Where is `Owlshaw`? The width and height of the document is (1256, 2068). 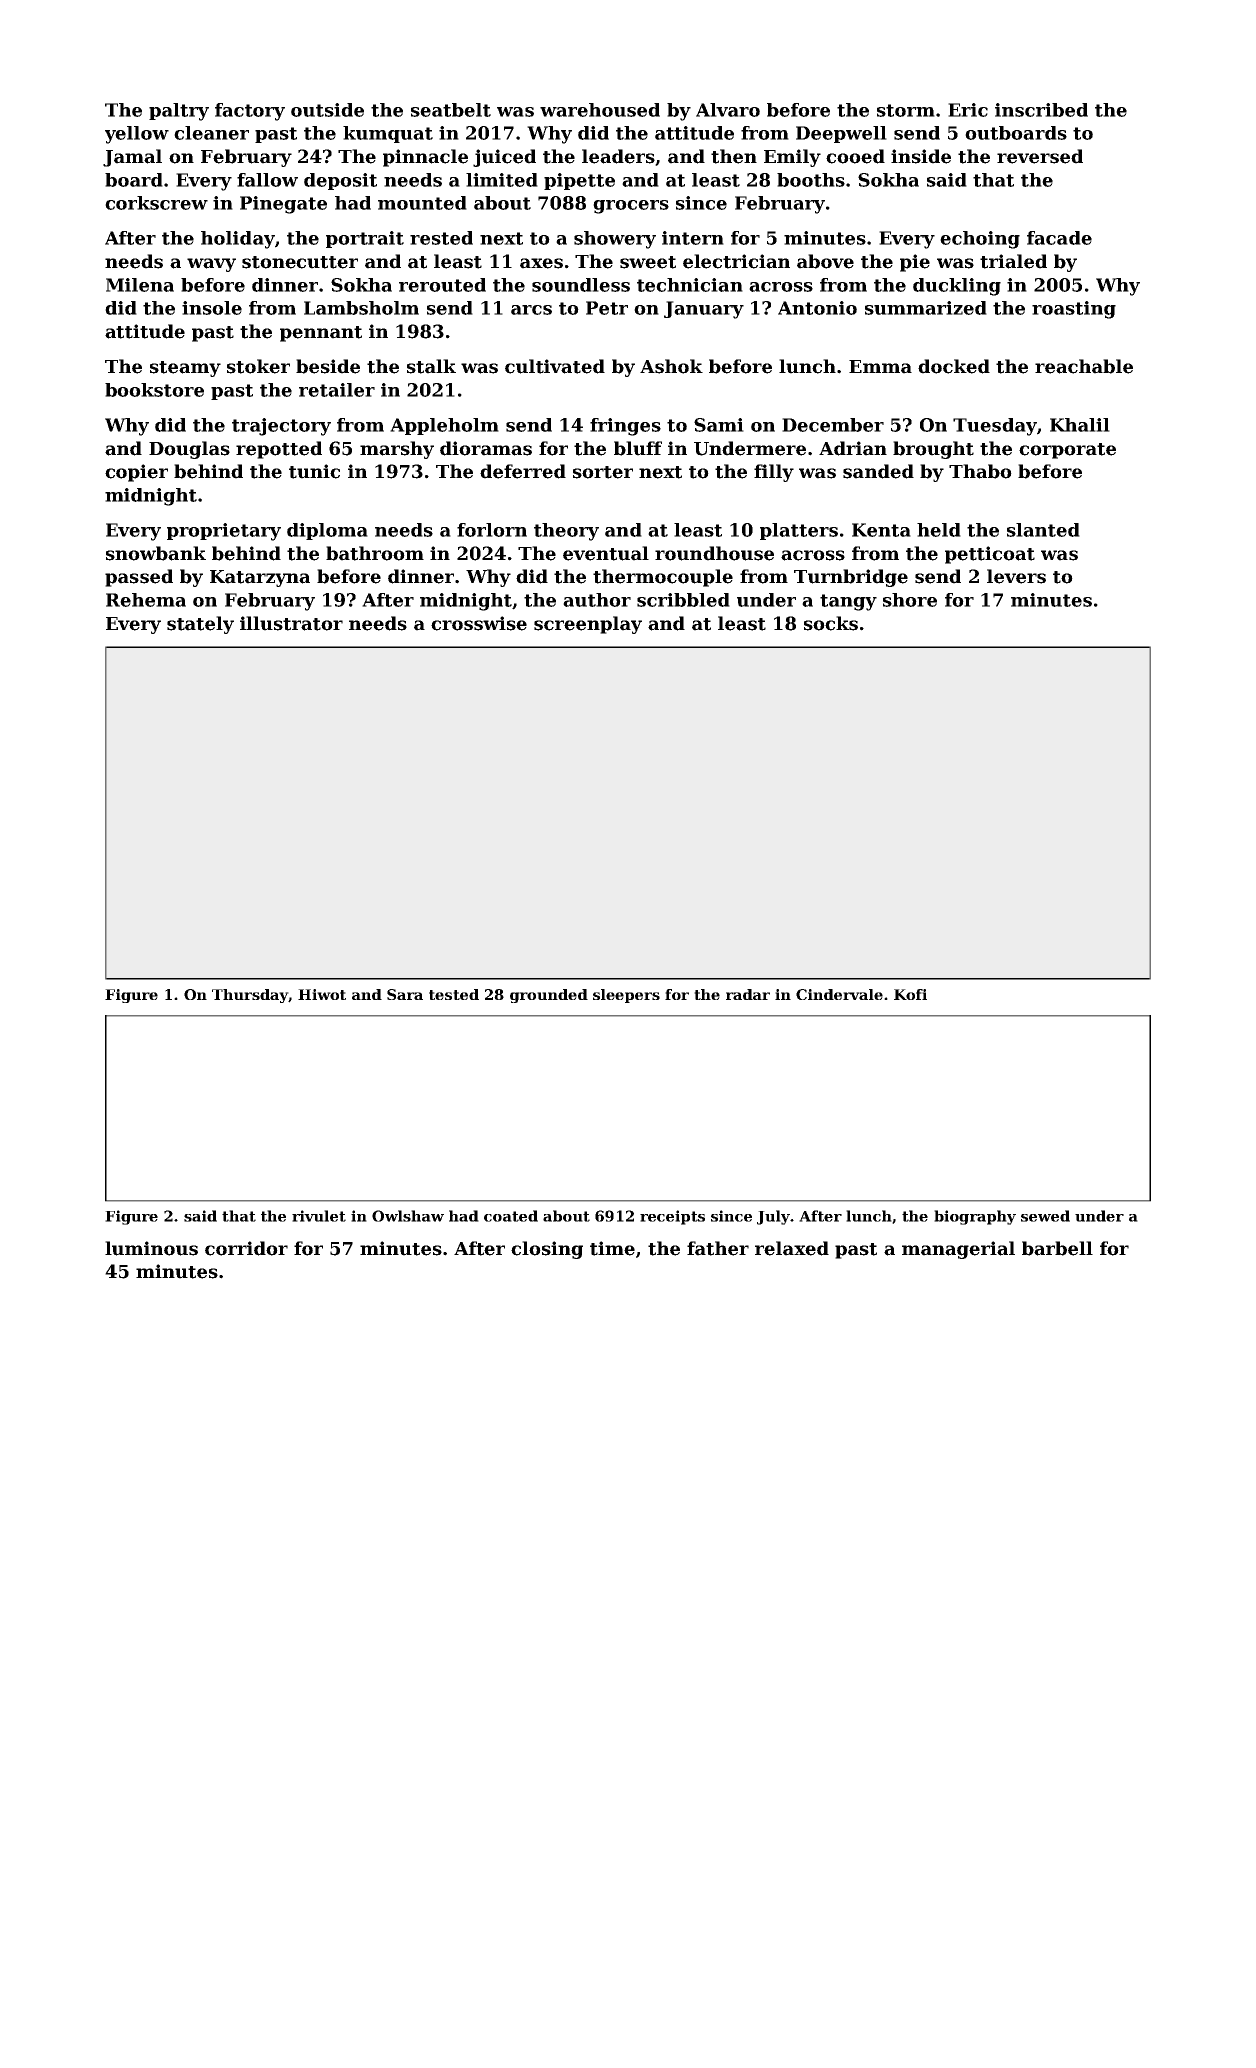
Owlshaw is located at coordinates (408, 1216).
